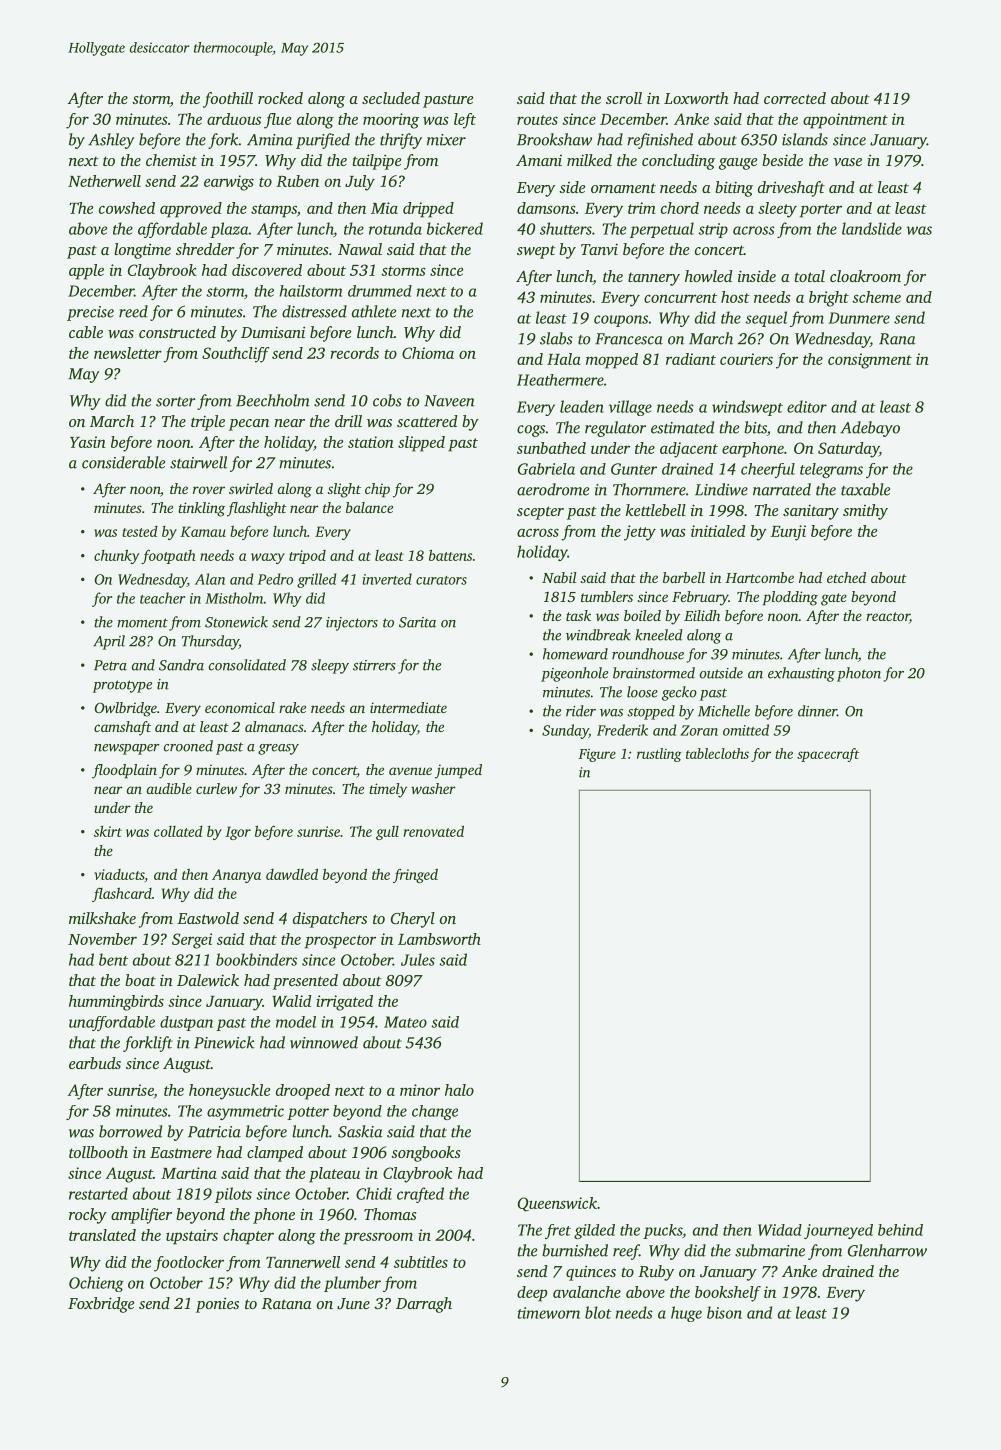 The width and height of the document is (1001, 1450). Describe the element at coordinates (273, 332) in the document. I see `Dumisani` at that location.
